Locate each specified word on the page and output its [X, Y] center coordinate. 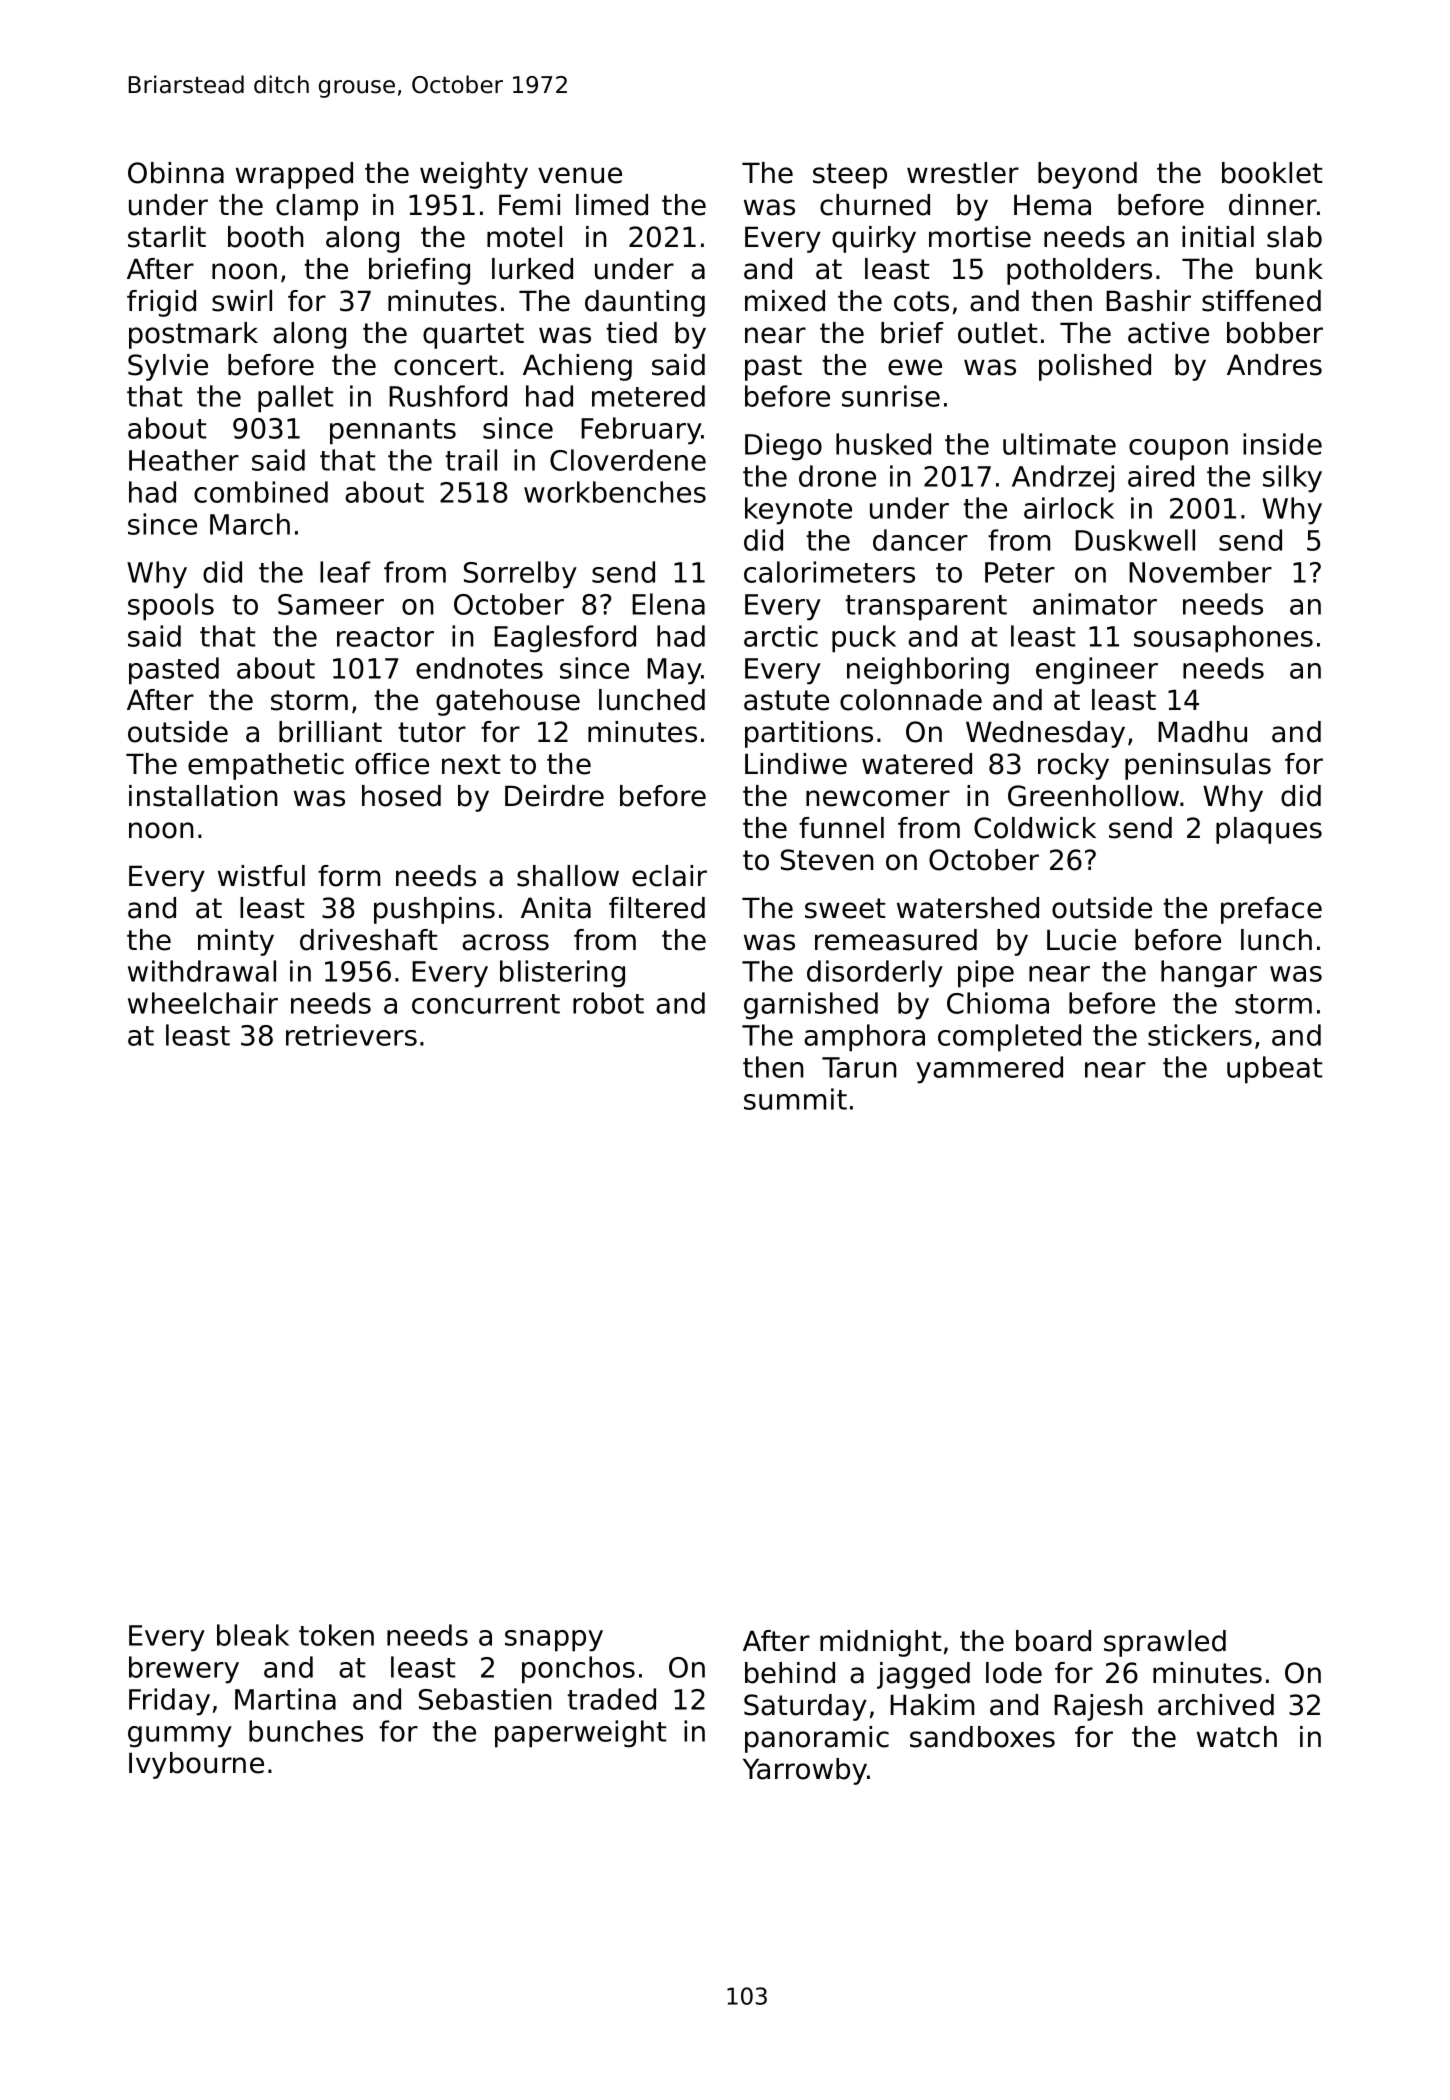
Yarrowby [805, 1771]
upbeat [1274, 1070]
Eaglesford [565, 639]
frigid [161, 303]
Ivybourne [196, 1765]
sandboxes [982, 1737]
